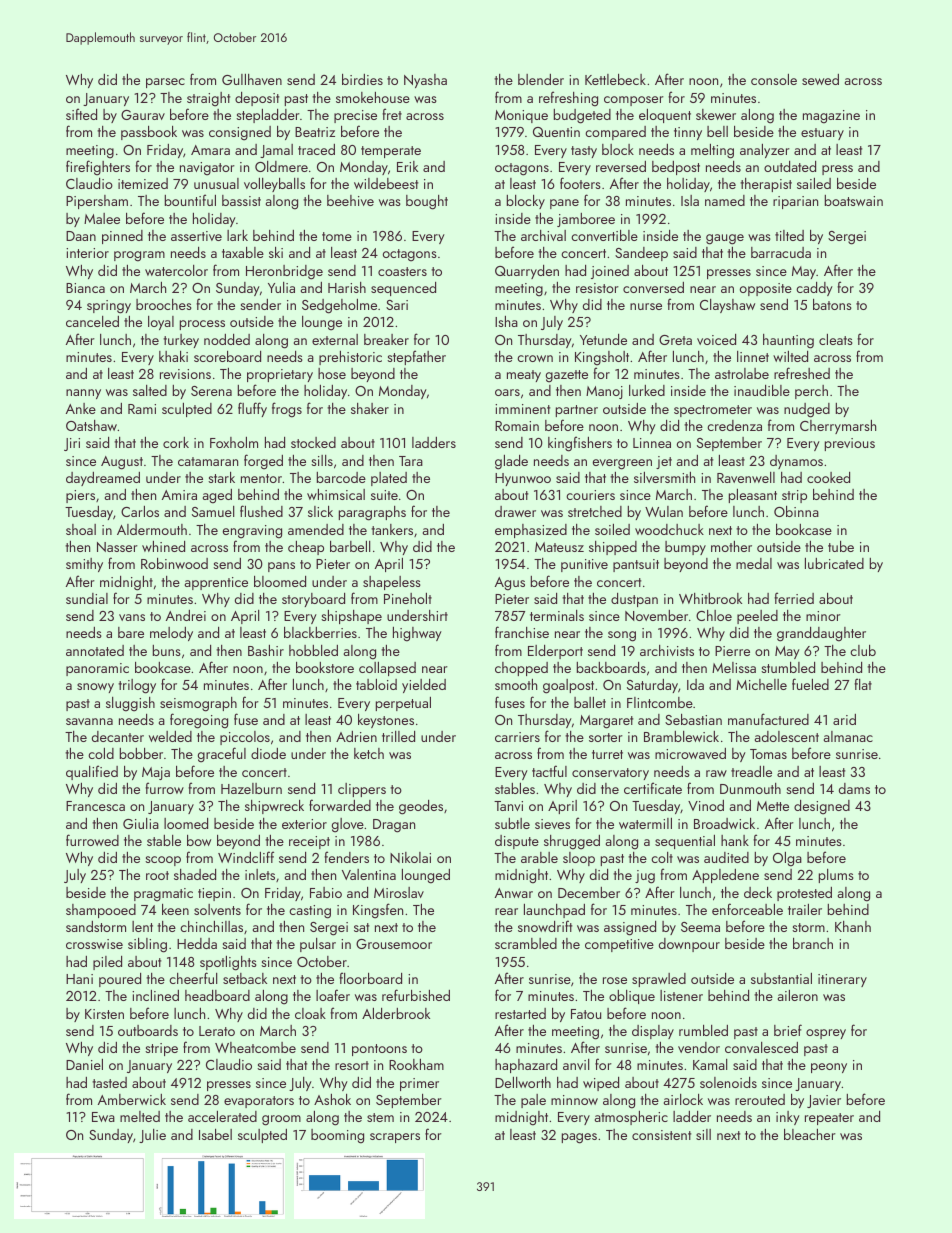 This page has height=1233, width=952. What do you see at coordinates (826, 1034) in the page?
I see `osprey` at bounding box center [826, 1034].
